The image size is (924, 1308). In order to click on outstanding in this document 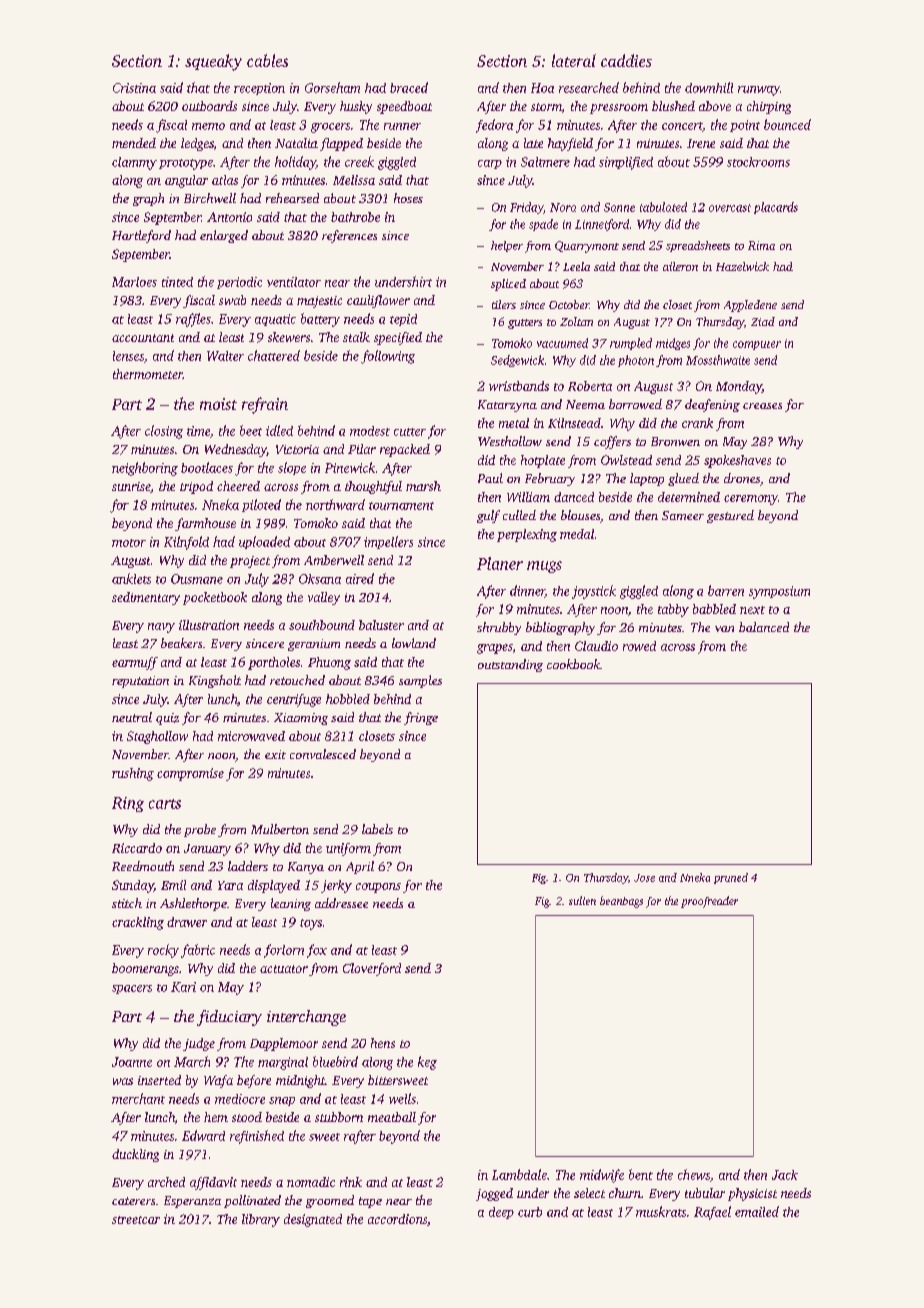, I will do `click(510, 665)`.
